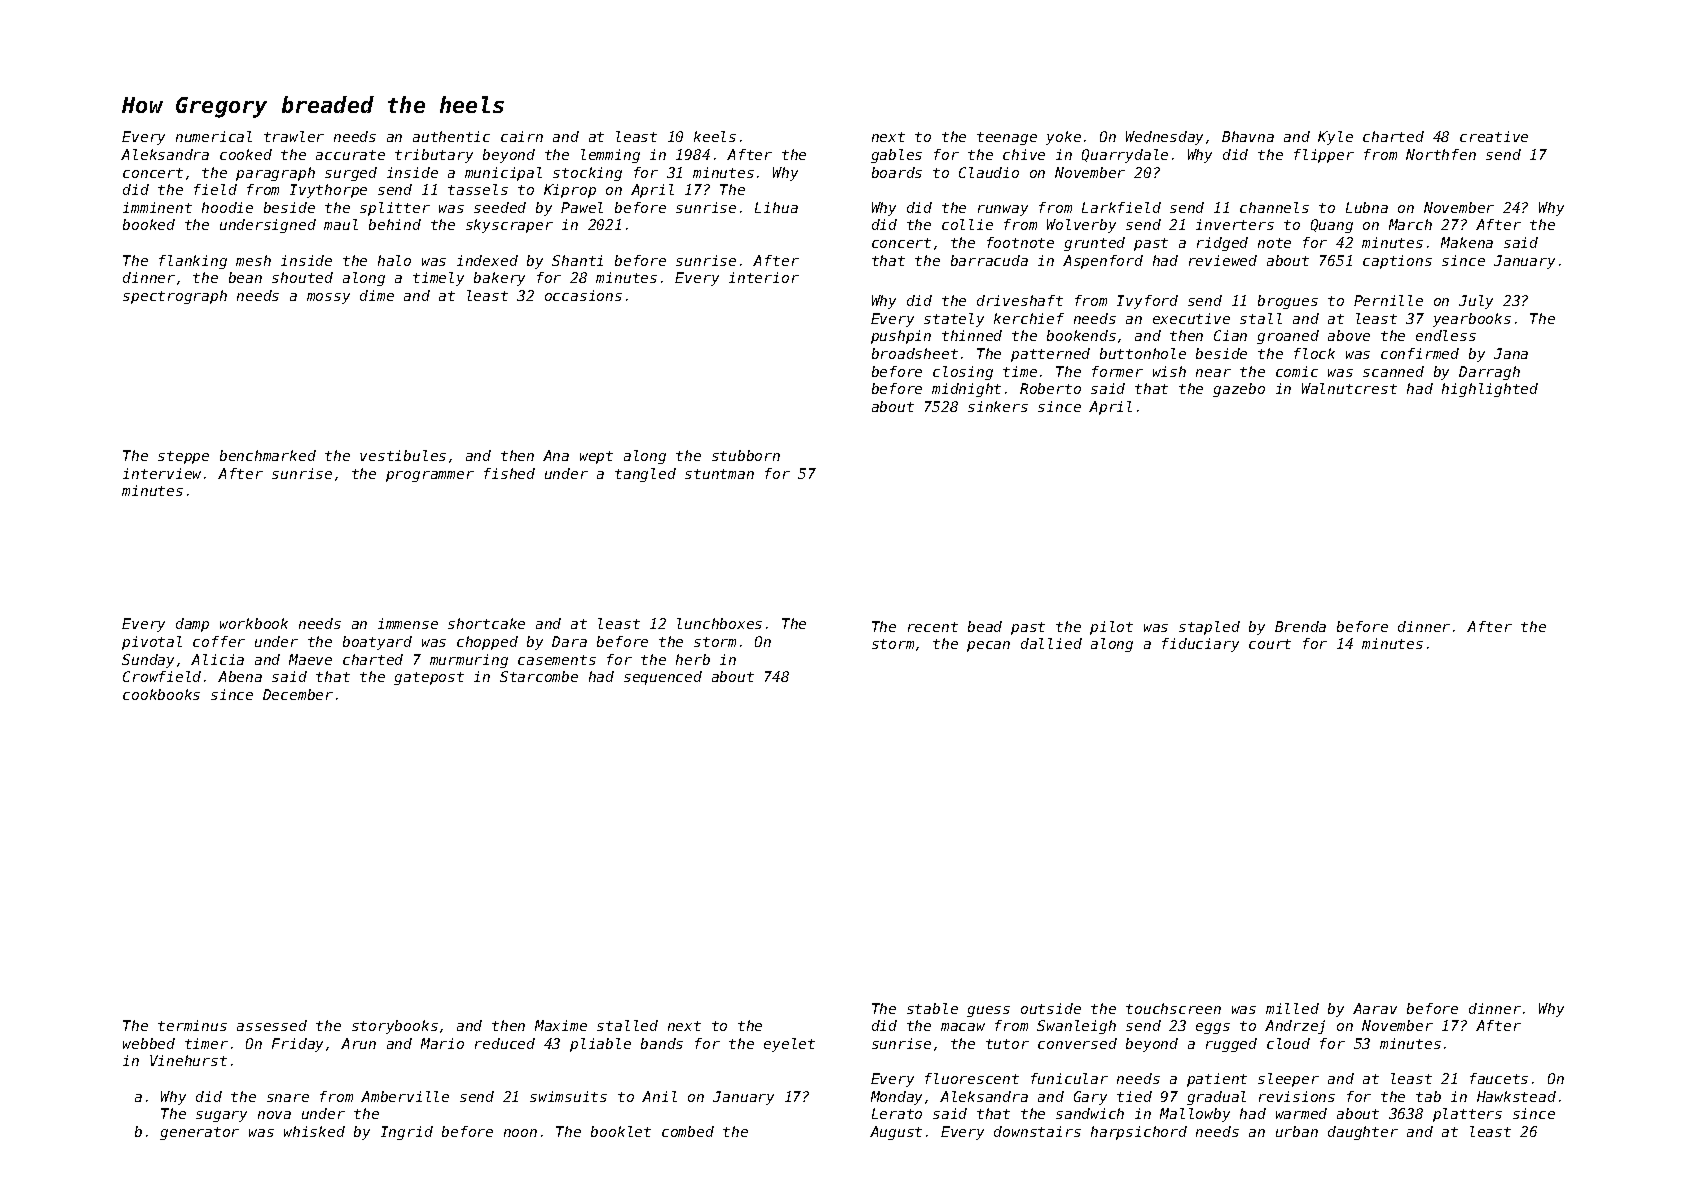 Image resolution: width=1694 pixels, height=1197 pixels. I want to click on generator, so click(199, 1133).
